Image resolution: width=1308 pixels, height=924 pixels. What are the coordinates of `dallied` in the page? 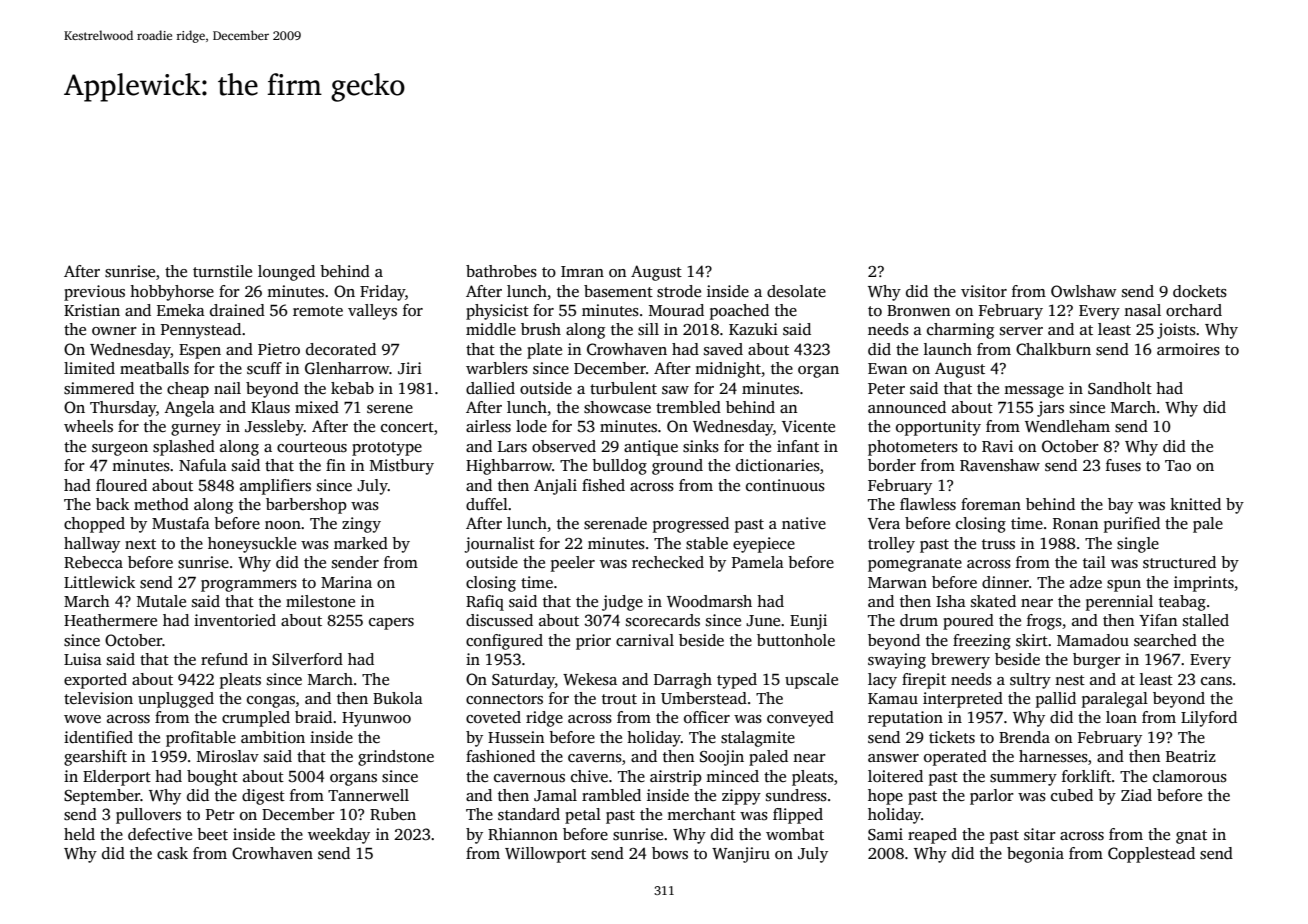 It's located at (490, 388).
